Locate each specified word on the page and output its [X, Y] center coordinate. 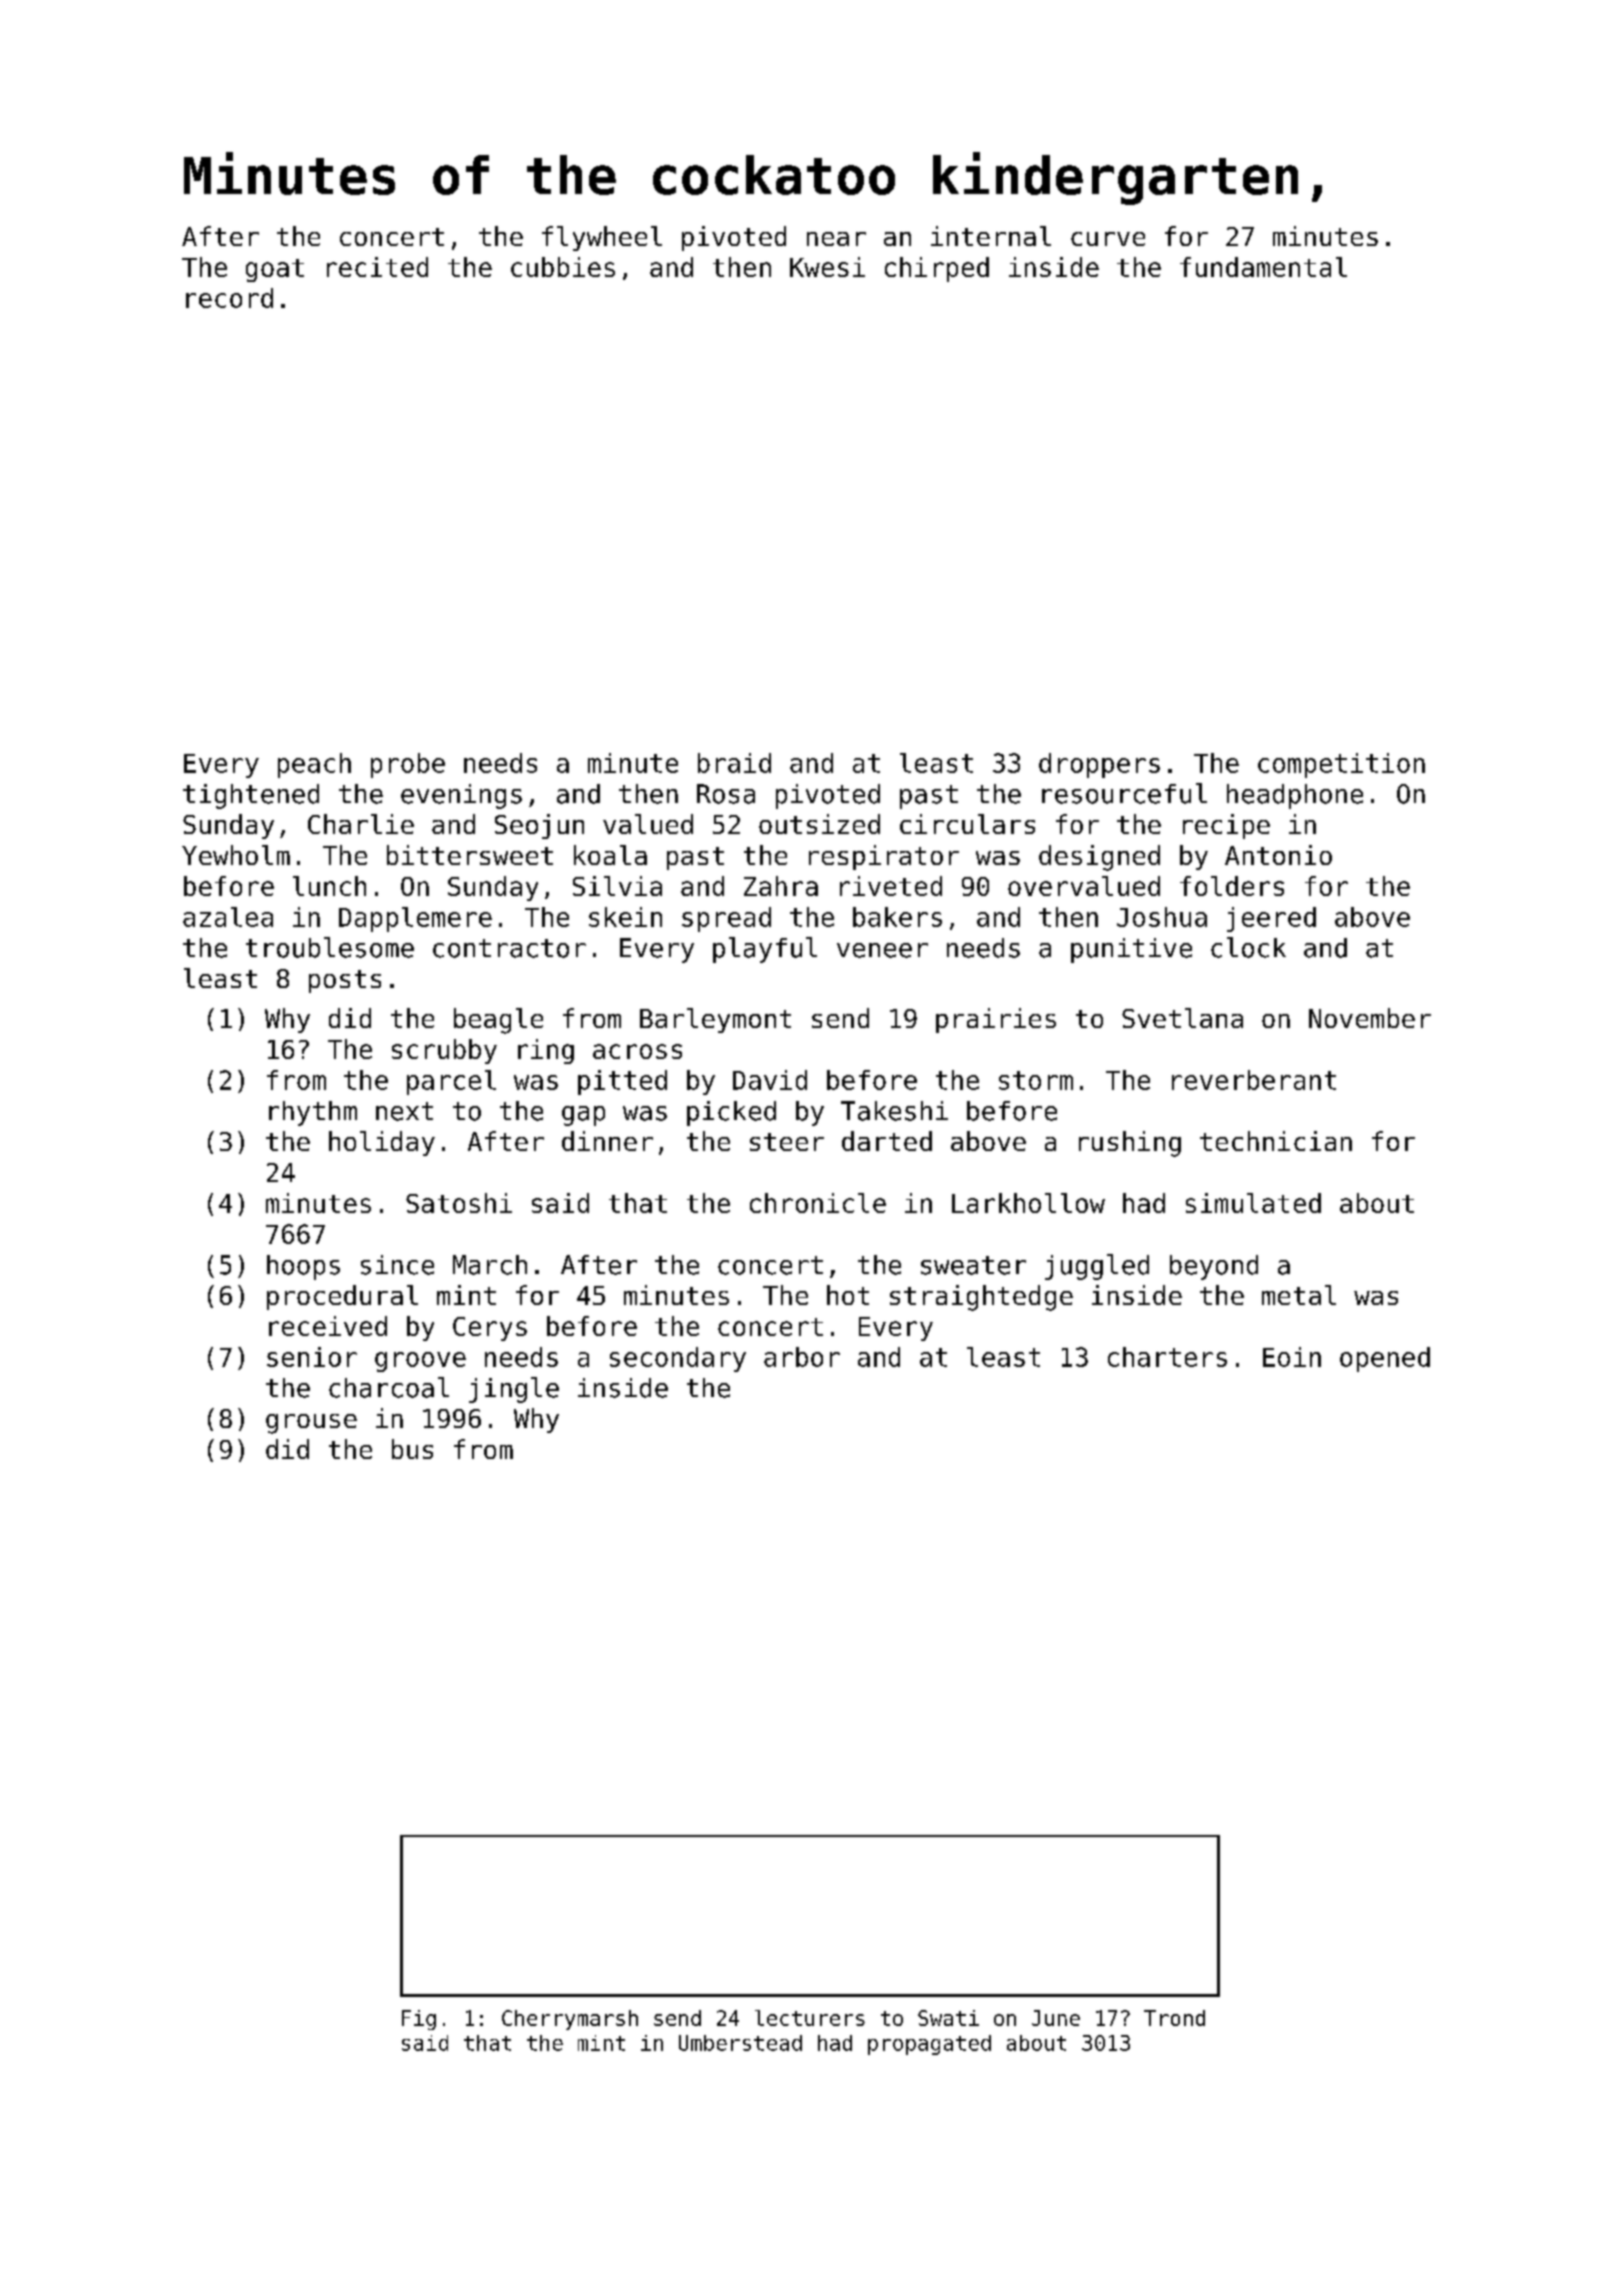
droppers [1099, 765]
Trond [1174, 2018]
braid [734, 763]
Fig [419, 2020]
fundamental [1263, 267]
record [229, 298]
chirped [937, 269]
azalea [228, 917]
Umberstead [740, 2043]
